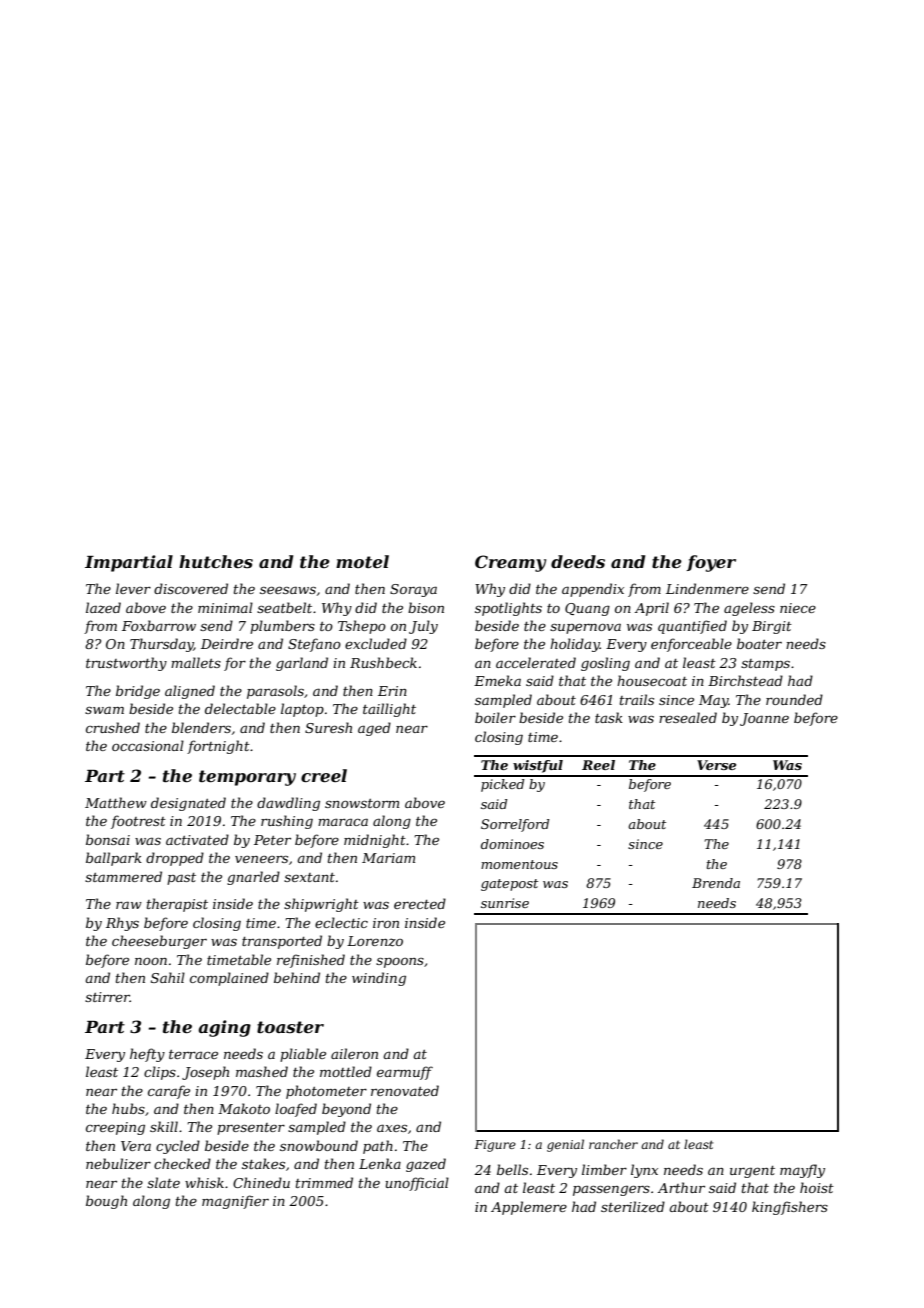  Describe the element at coordinates (745, 680) in the screenshot. I see `Birchstead` at that location.
